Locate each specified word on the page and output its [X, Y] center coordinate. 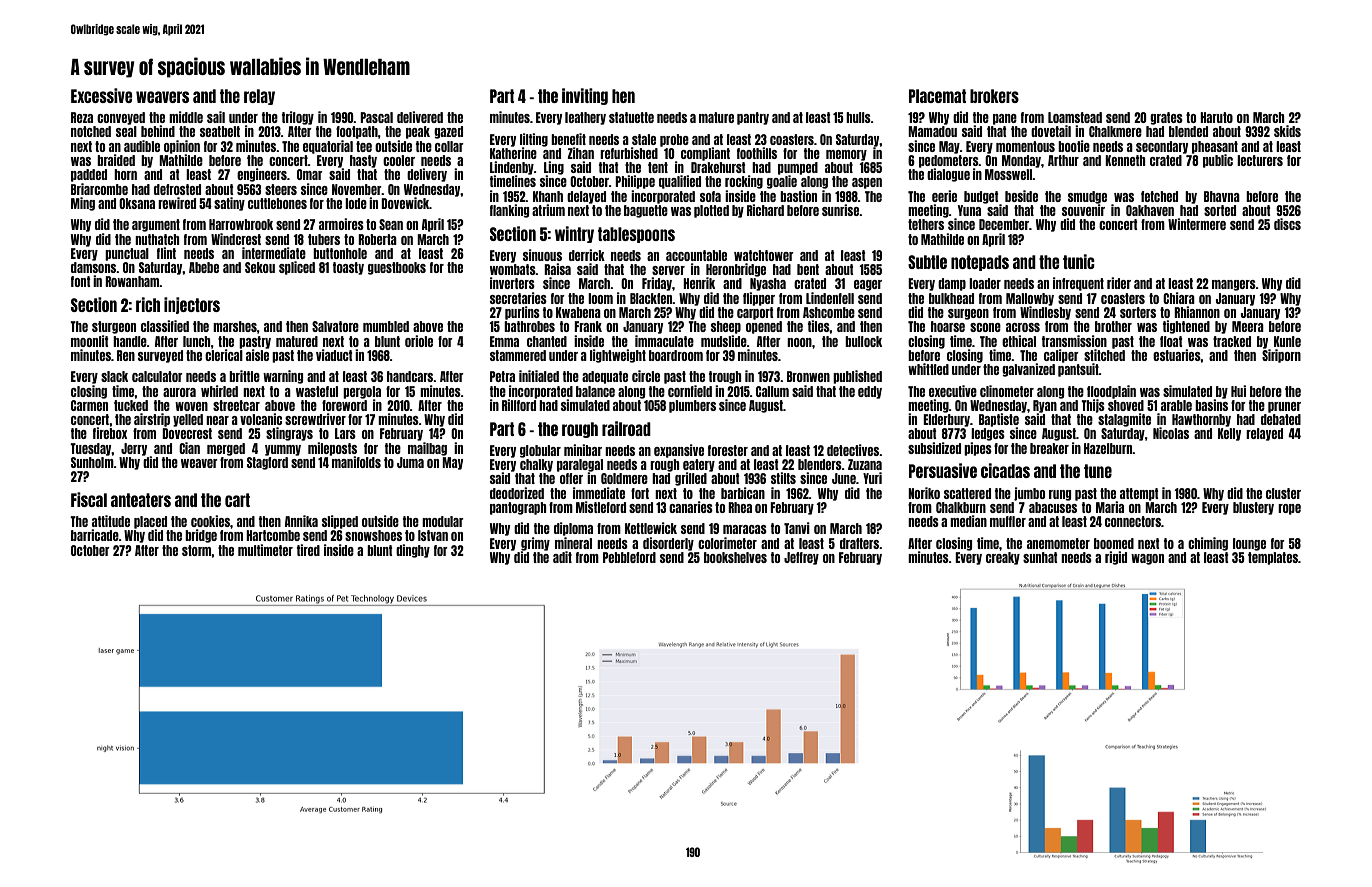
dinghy [413, 551]
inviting [585, 96]
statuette [631, 117]
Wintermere [1197, 224]
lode [356, 203]
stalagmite [1124, 420]
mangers [1234, 285]
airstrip [152, 420]
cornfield [690, 391]
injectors [192, 305]
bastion [798, 196]
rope [1289, 509]
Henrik [699, 283]
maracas [745, 529]
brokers [994, 96]
